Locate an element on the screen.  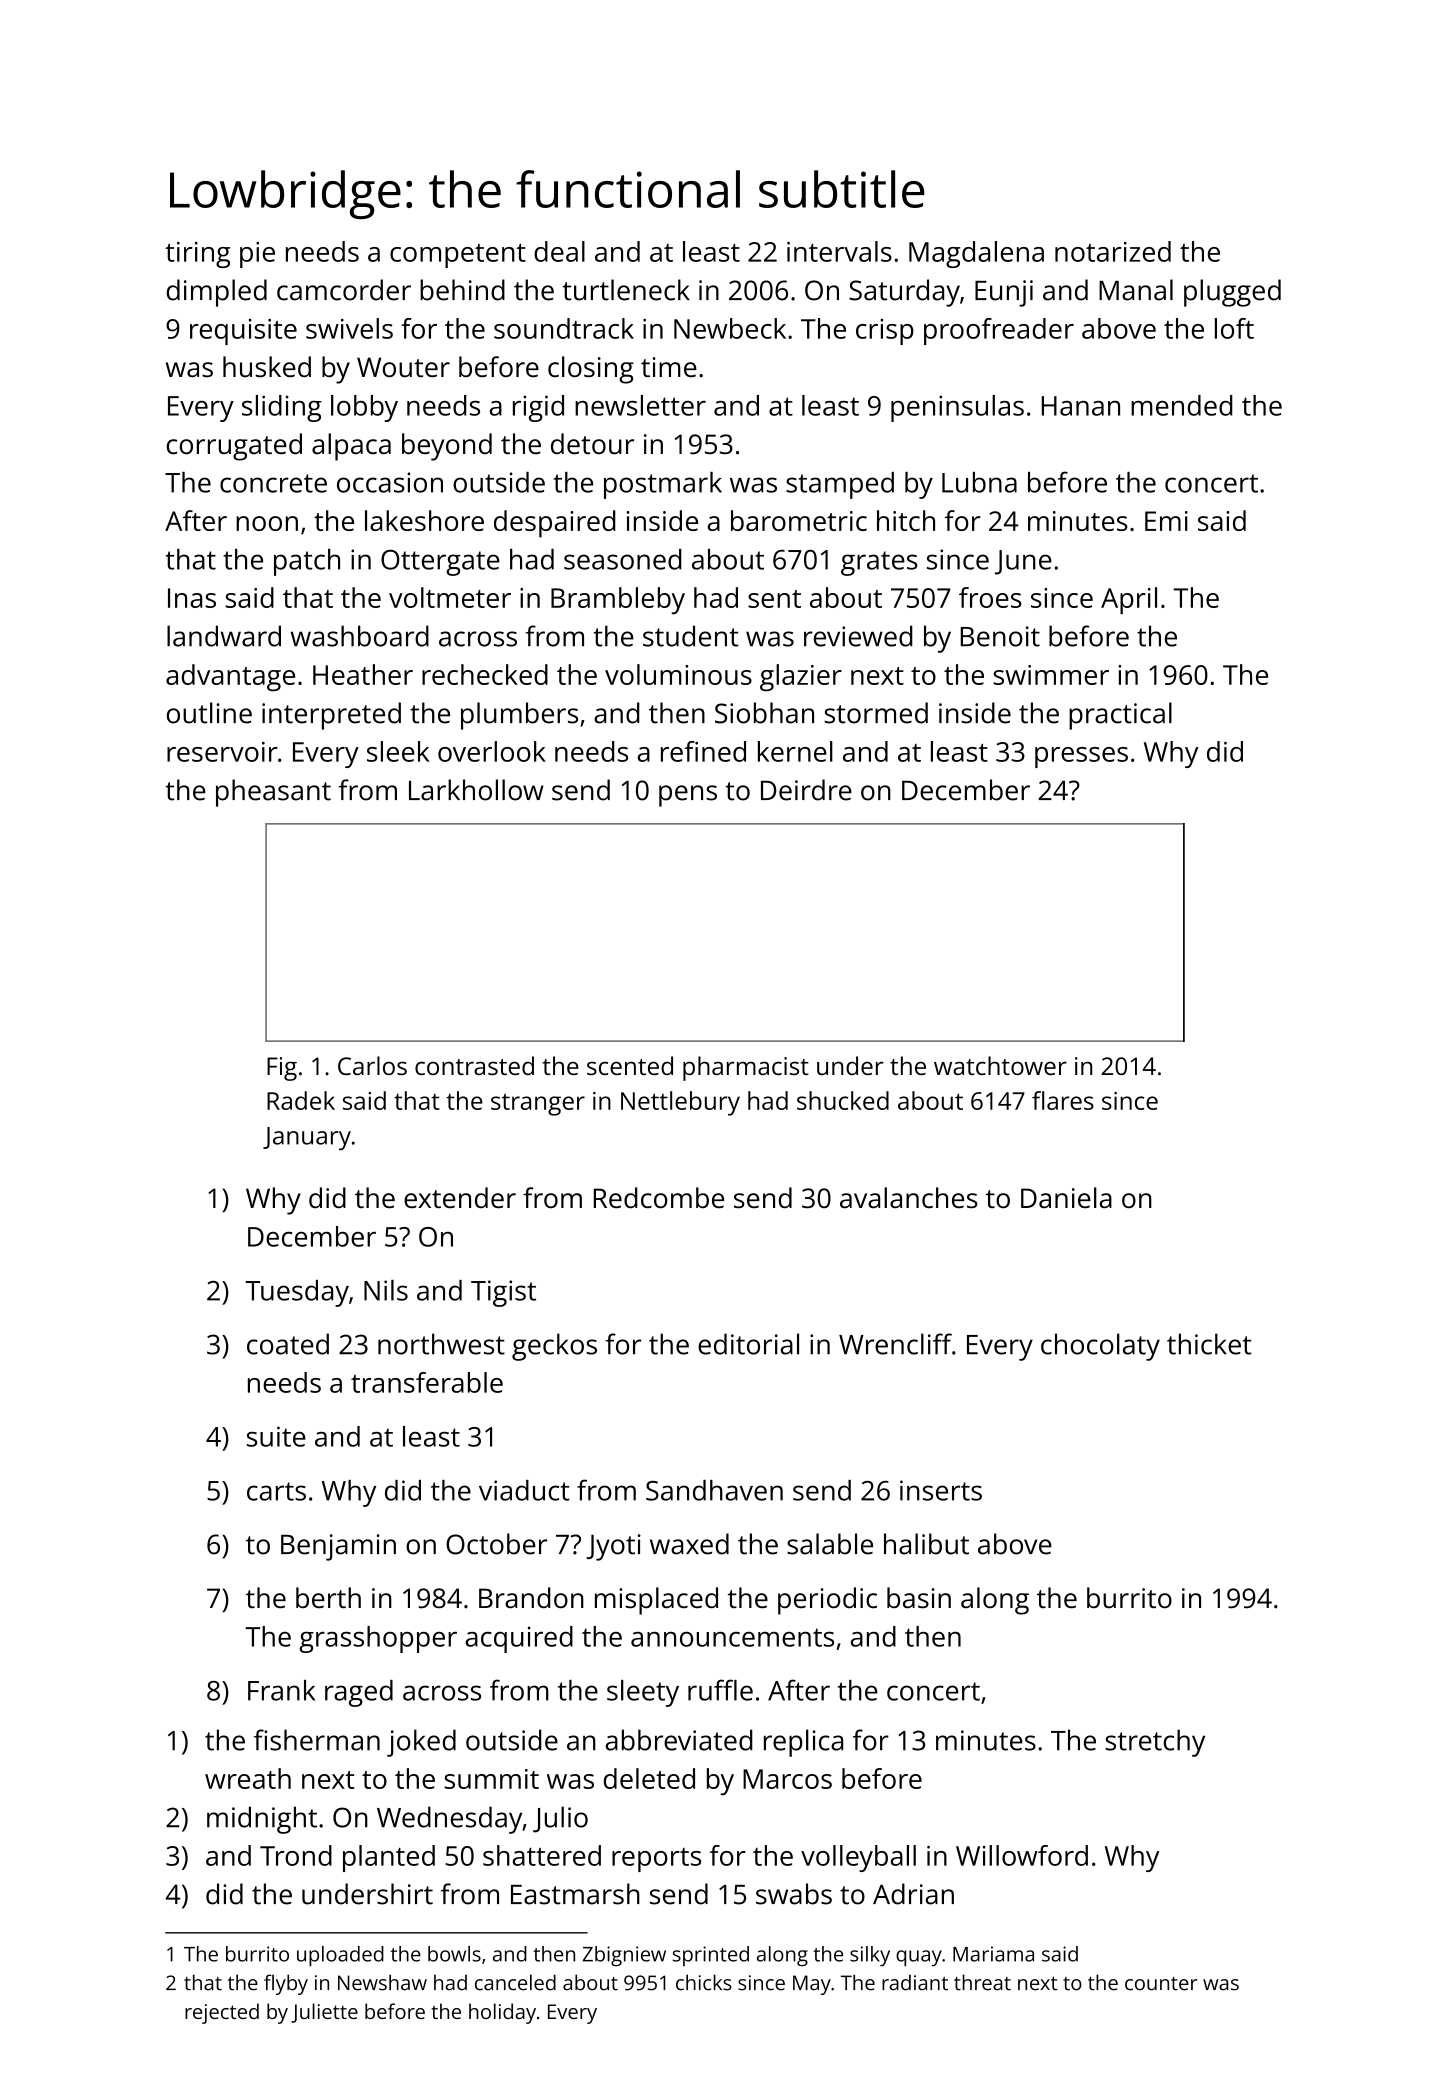
transferable is located at coordinates (427, 1382).
